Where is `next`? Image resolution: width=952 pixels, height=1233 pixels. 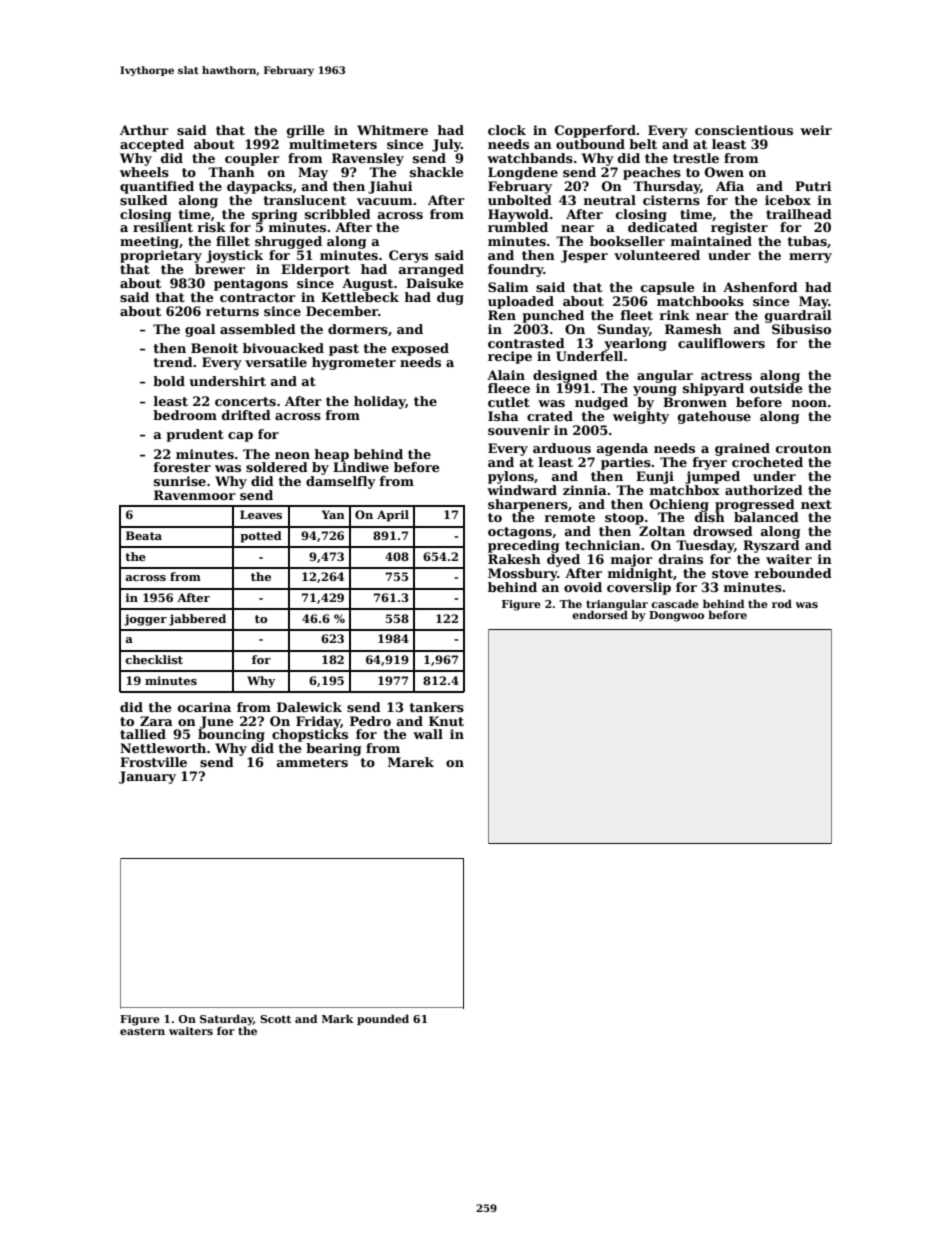 next is located at coordinates (816, 504).
